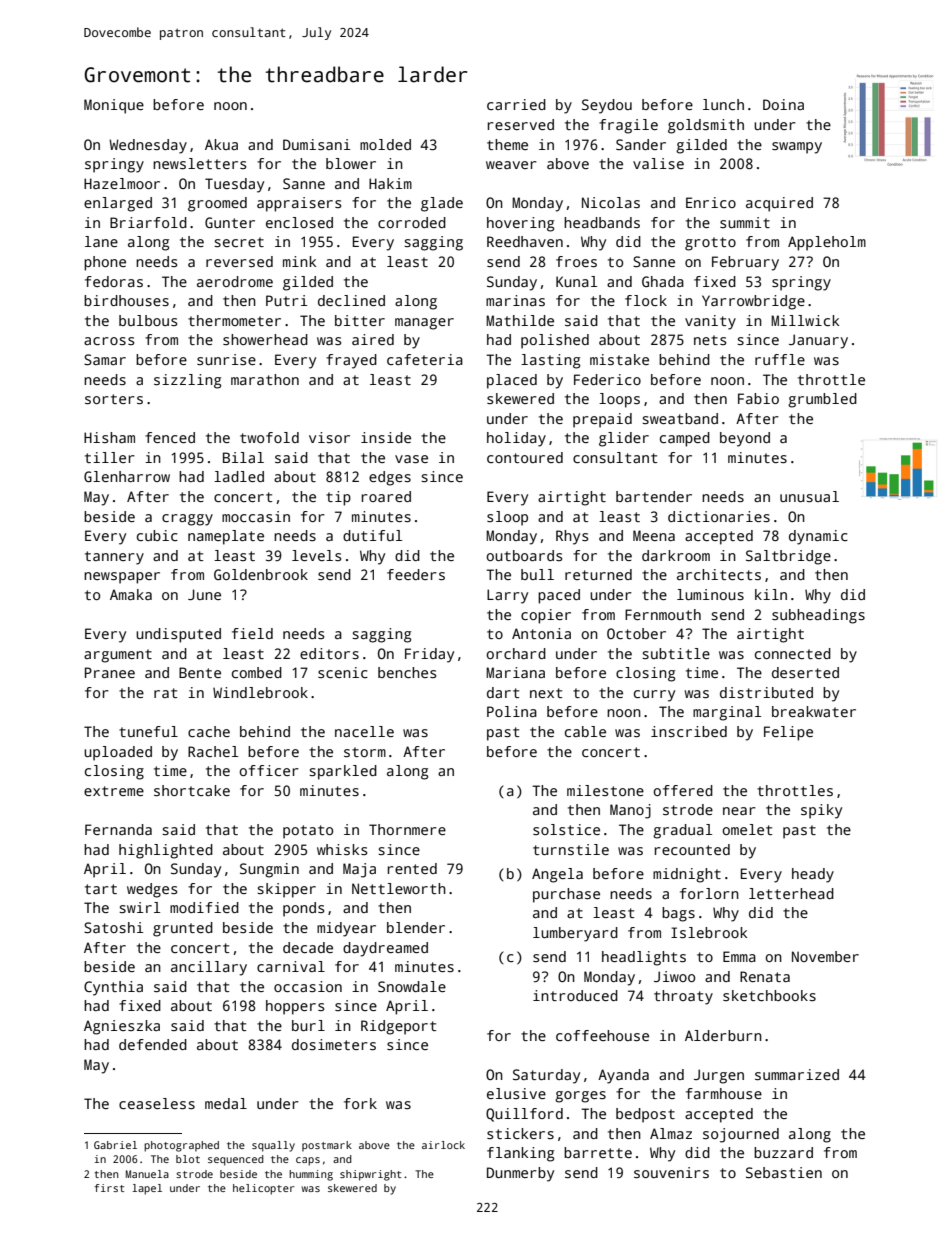  Describe the element at coordinates (221, 144) in the image. I see `Akua` at that location.
